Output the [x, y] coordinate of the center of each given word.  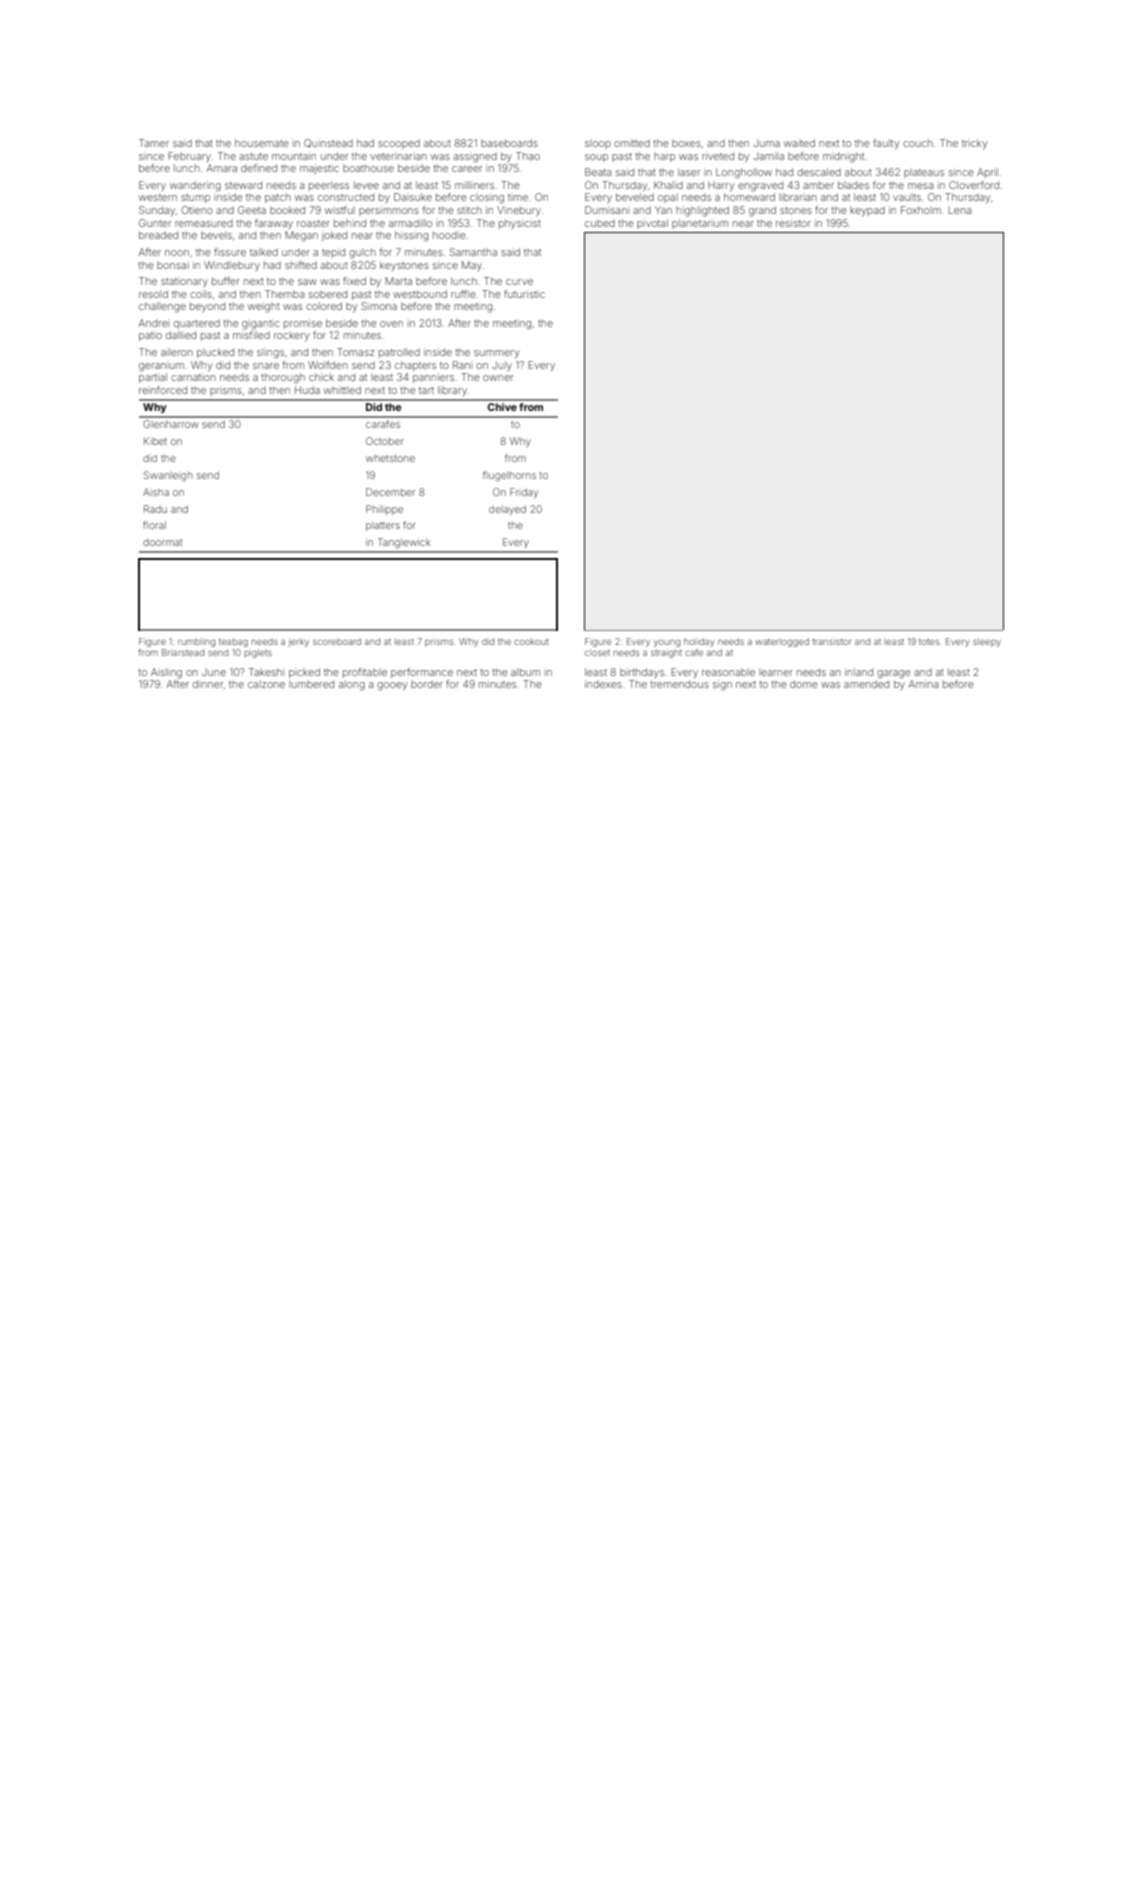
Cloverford [974, 185]
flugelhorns [509, 476]
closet [597, 652]
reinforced [163, 390]
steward [243, 185]
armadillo [410, 223]
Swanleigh [168, 476]
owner [498, 378]
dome [804, 684]
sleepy [987, 642]
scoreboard [337, 641]
